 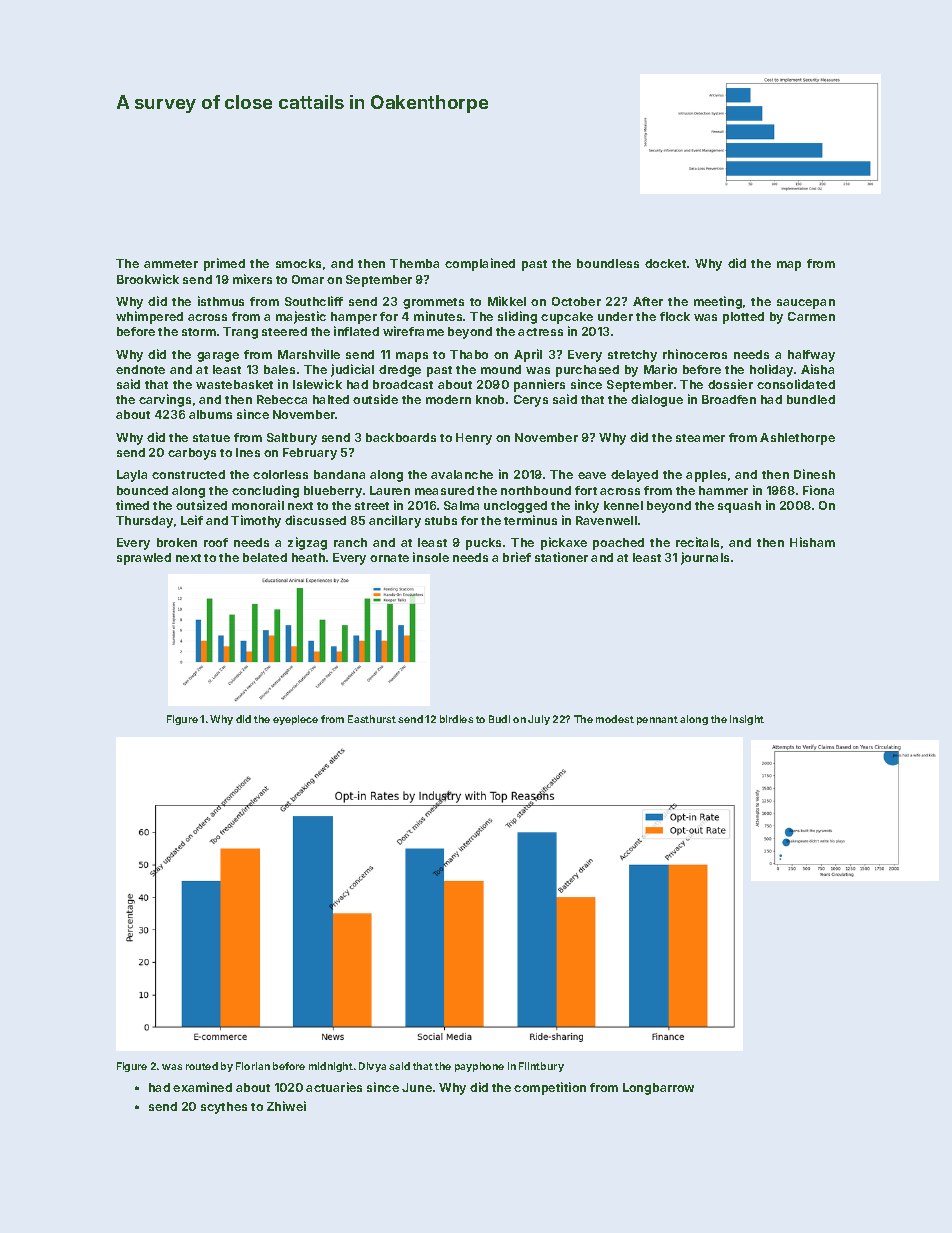 What do you see at coordinates (499, 719) in the page?
I see `Budi` at bounding box center [499, 719].
